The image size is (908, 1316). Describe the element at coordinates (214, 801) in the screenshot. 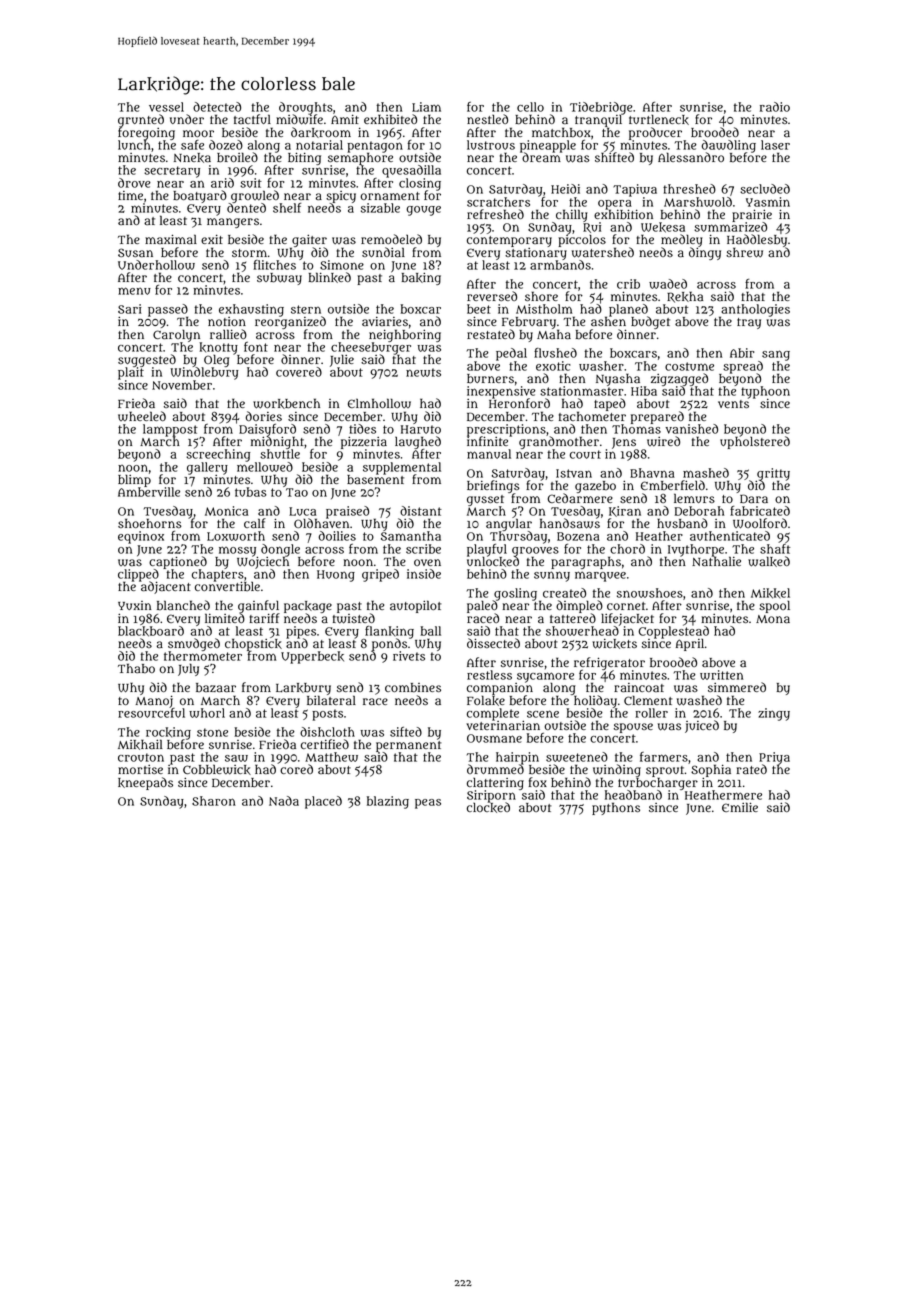

I see `Sharon` at that location.
